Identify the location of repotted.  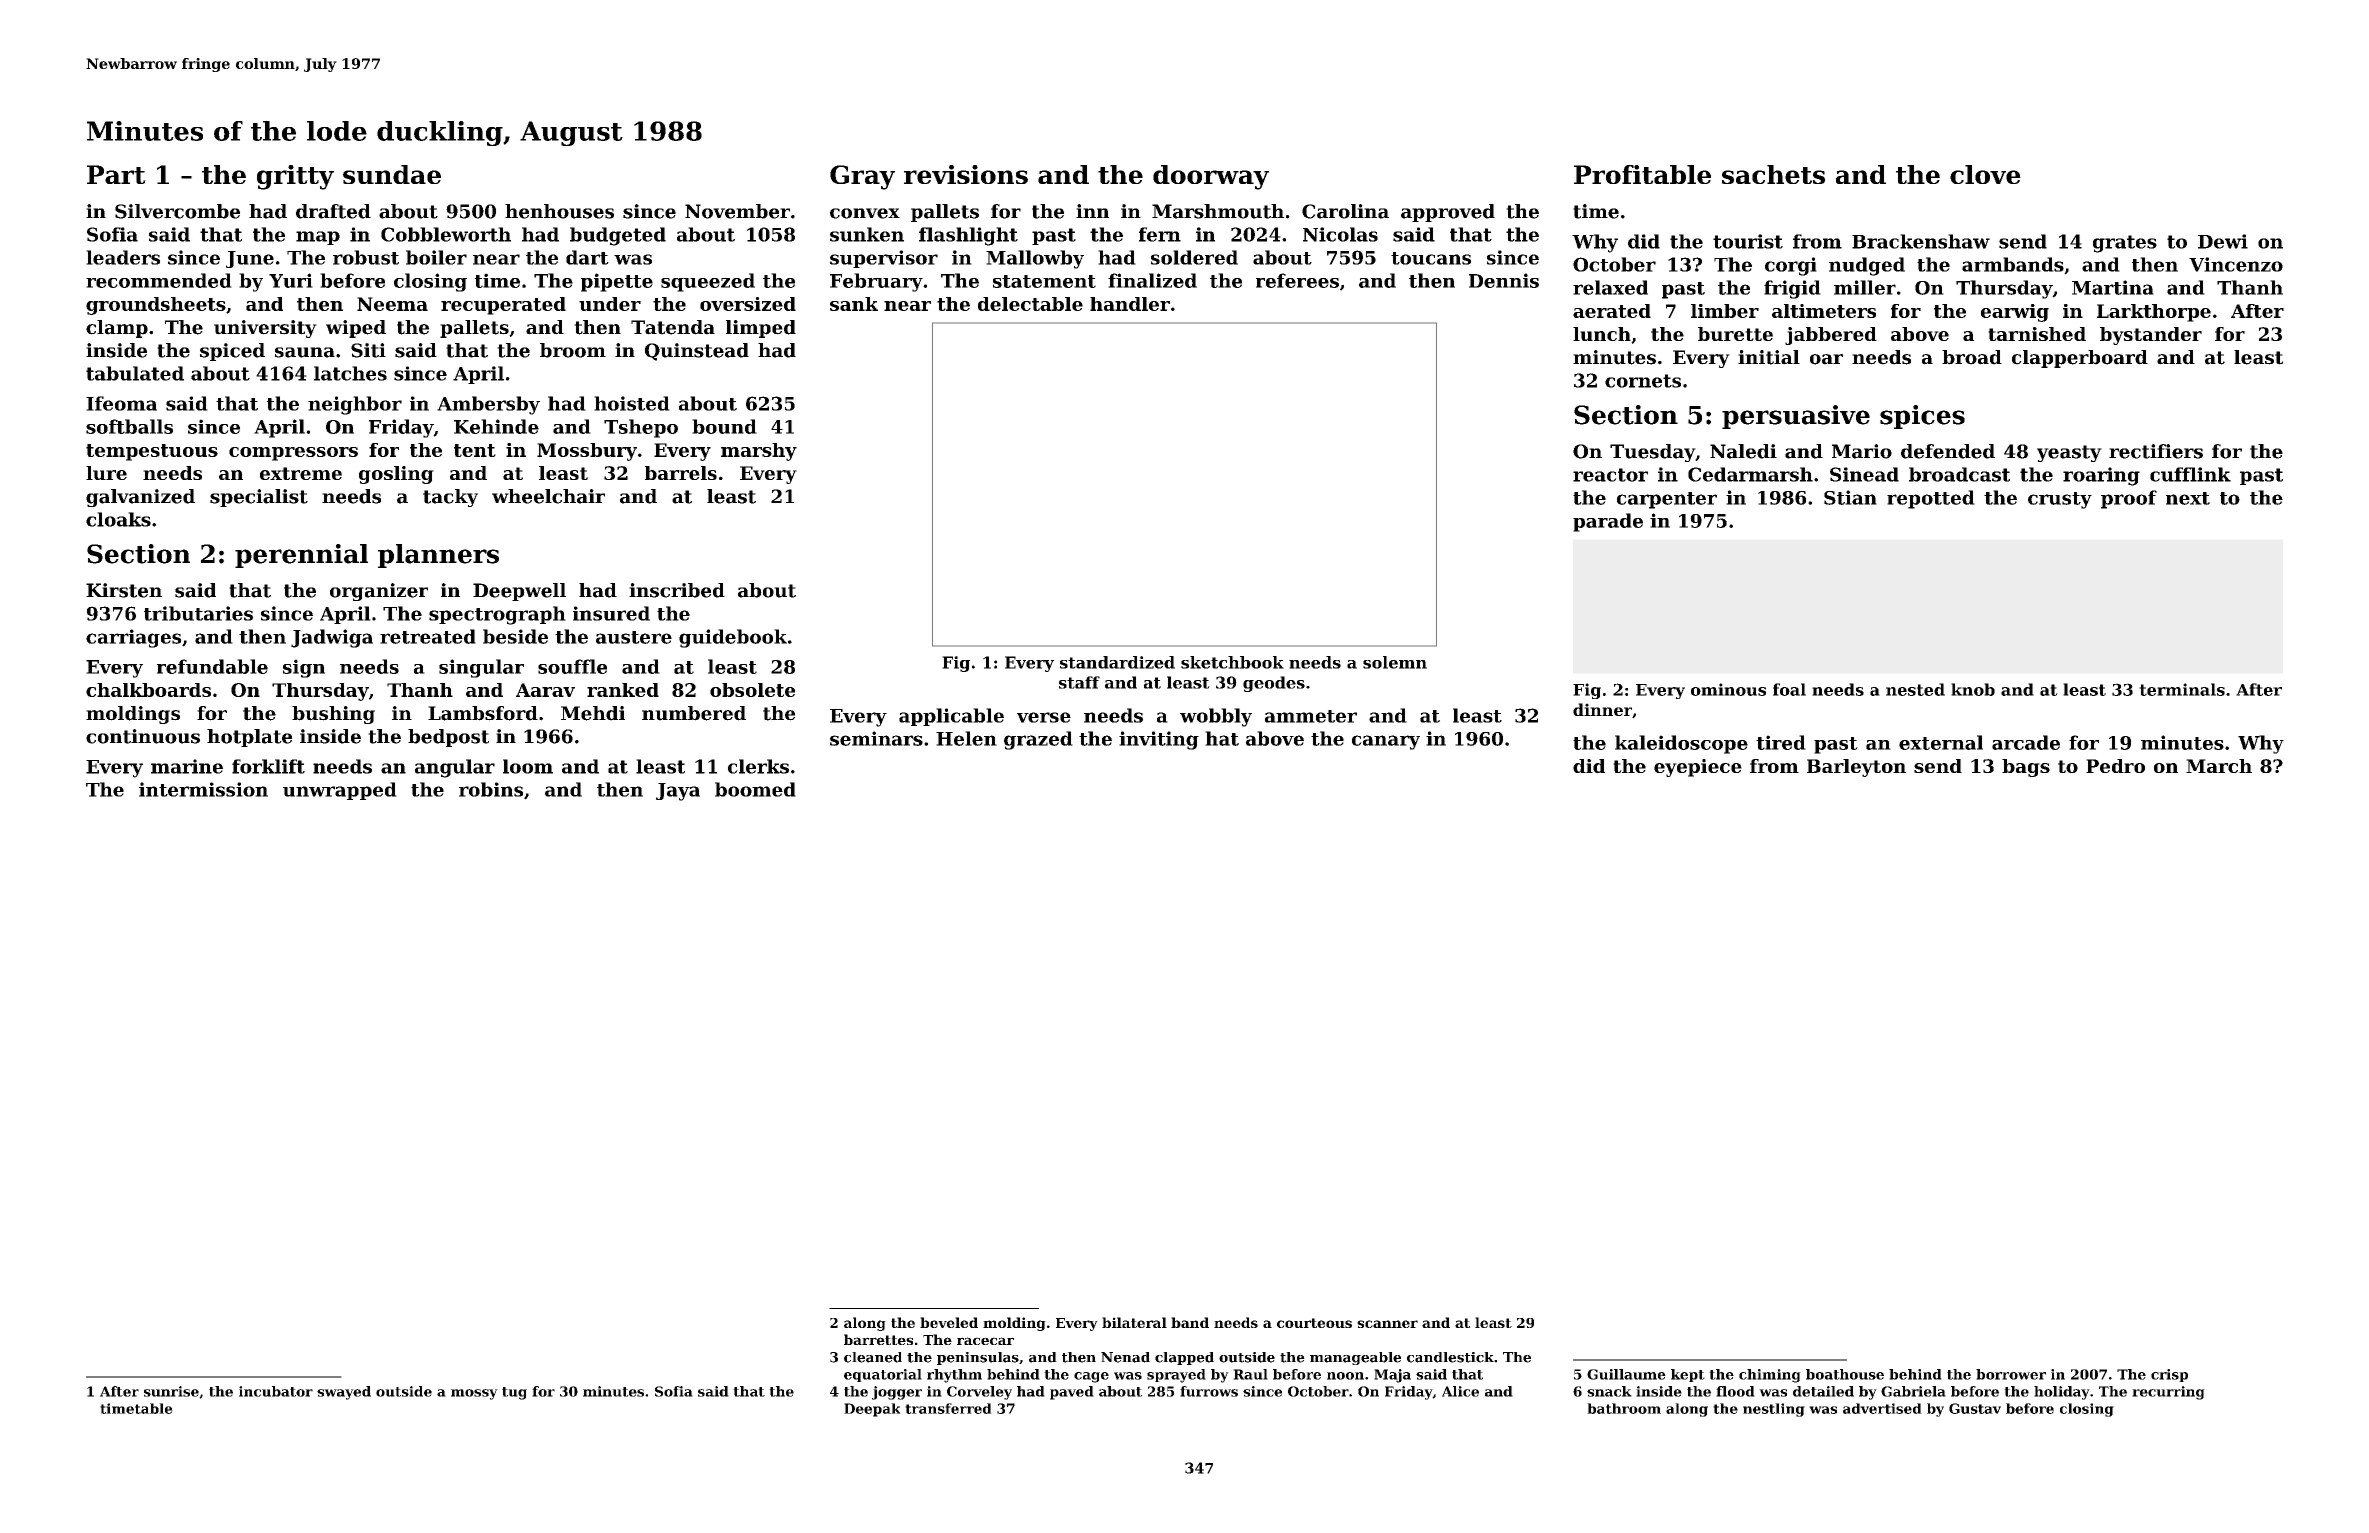
(1931, 499).
